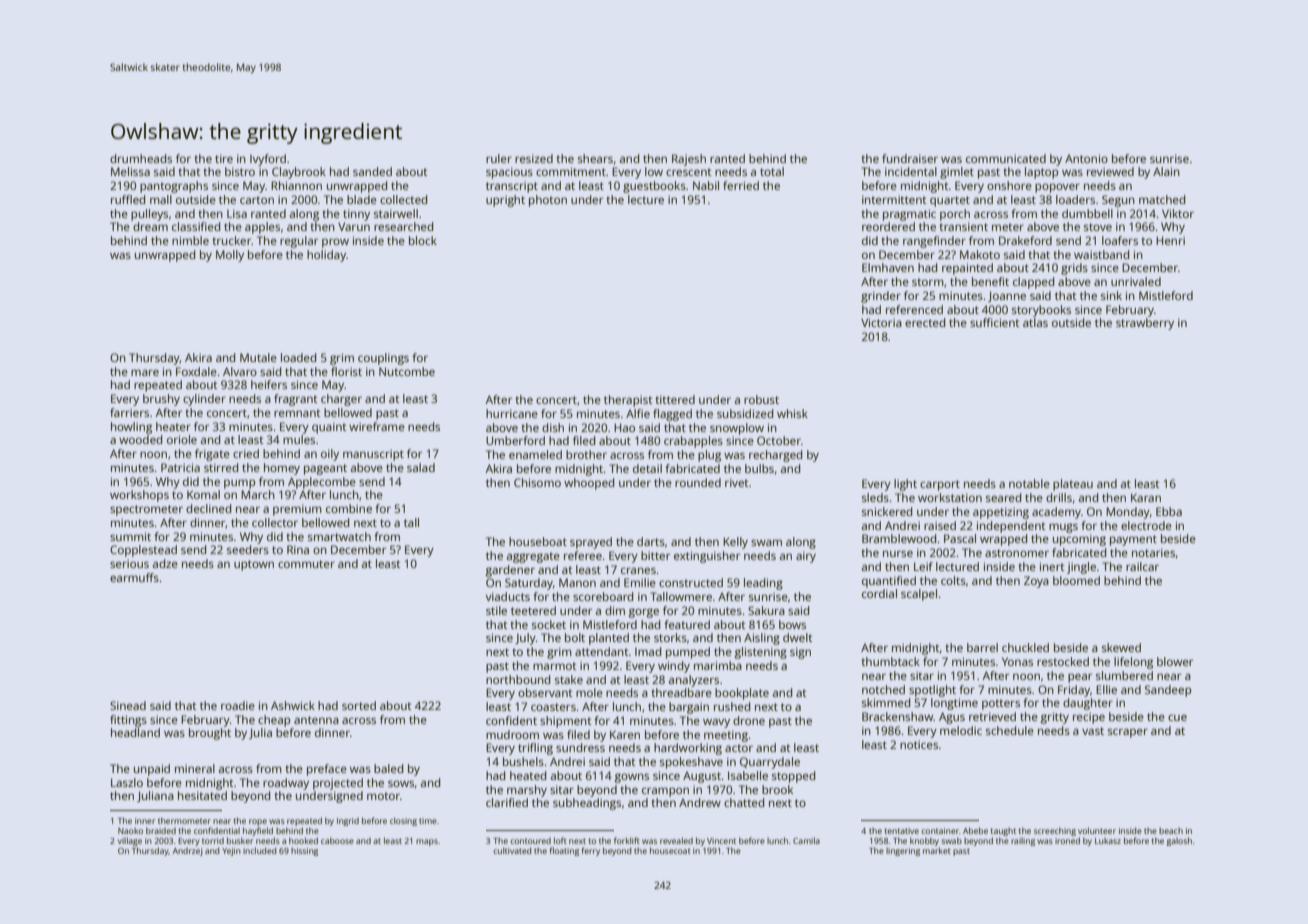  Describe the element at coordinates (940, 485) in the screenshot. I see `carport` at that location.
